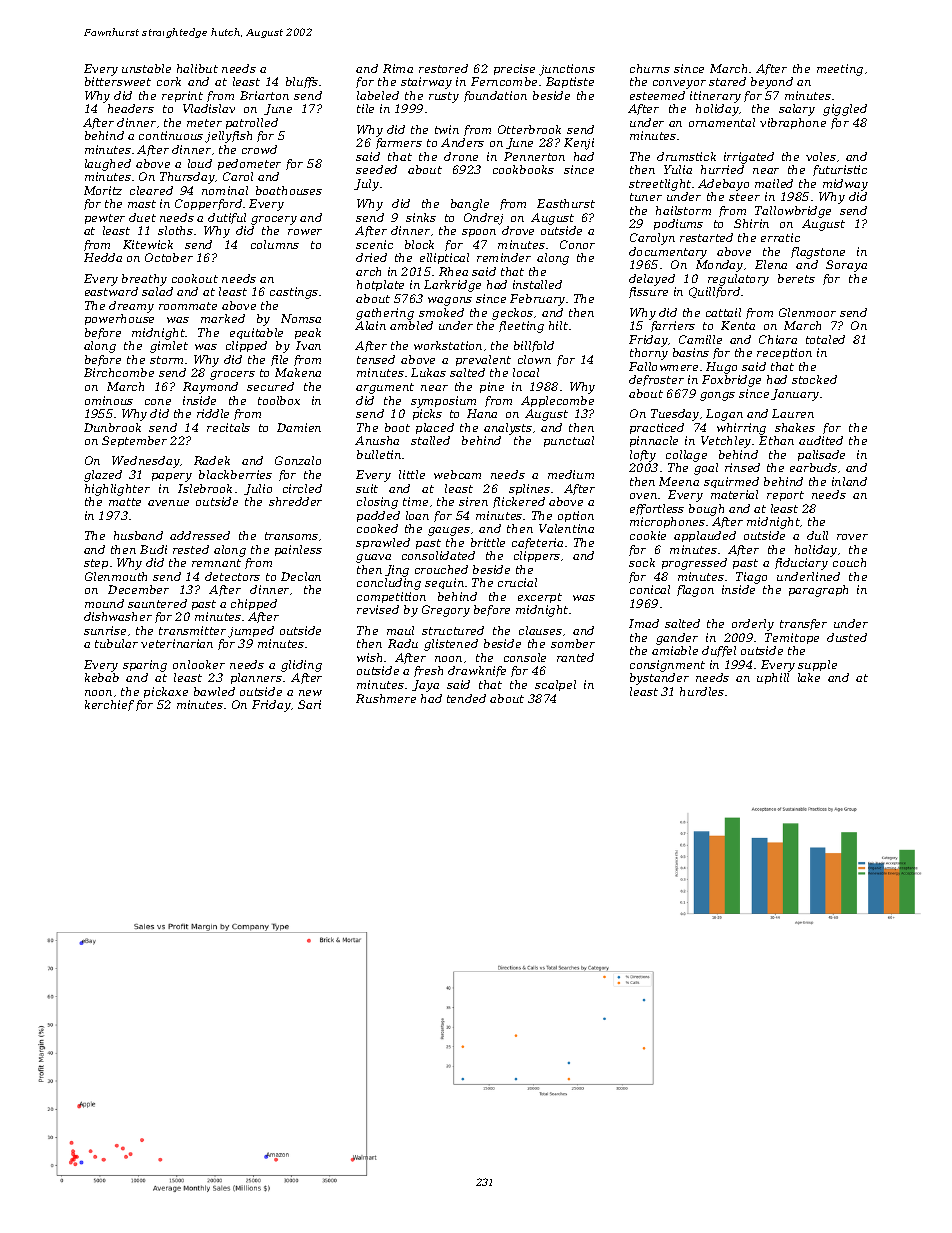 This page has height=1233, width=952. What do you see at coordinates (529, 489) in the page?
I see `splines` at bounding box center [529, 489].
